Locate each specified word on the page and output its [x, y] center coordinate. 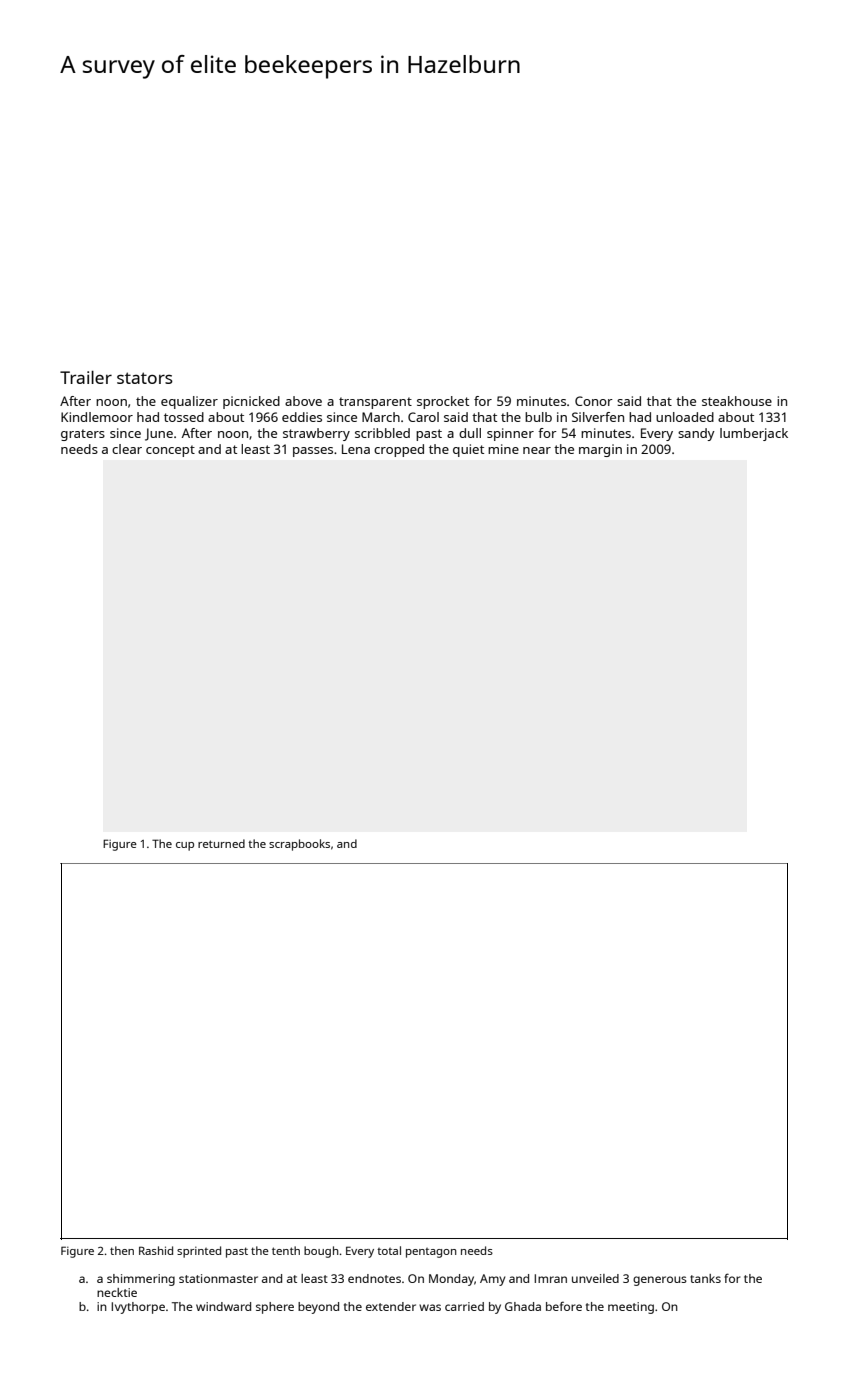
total [389, 1250]
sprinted [199, 1252]
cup [185, 846]
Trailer [86, 377]
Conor [594, 401]
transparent [375, 403]
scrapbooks [299, 845]
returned [221, 843]
